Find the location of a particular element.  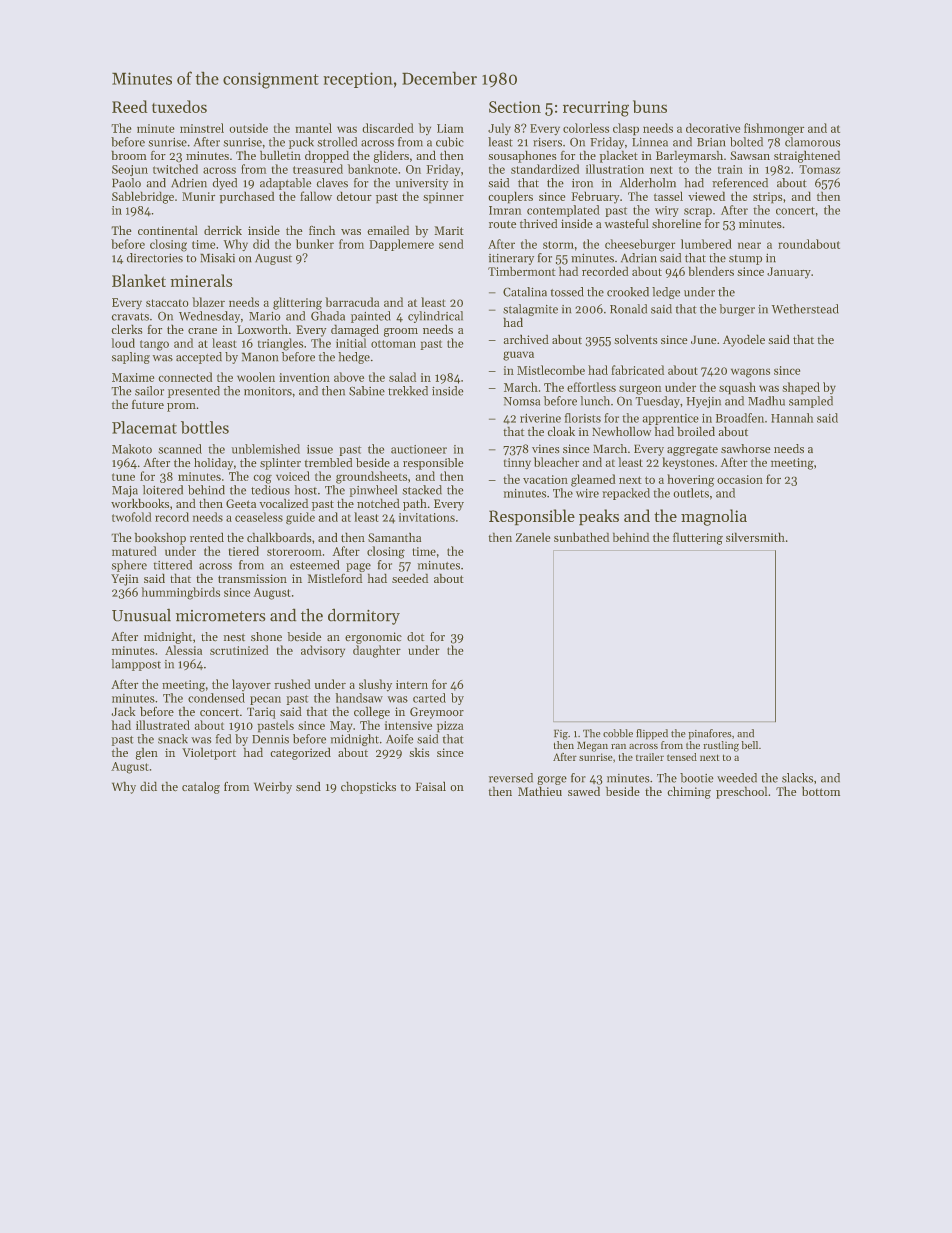

Section is located at coordinates (515, 107).
